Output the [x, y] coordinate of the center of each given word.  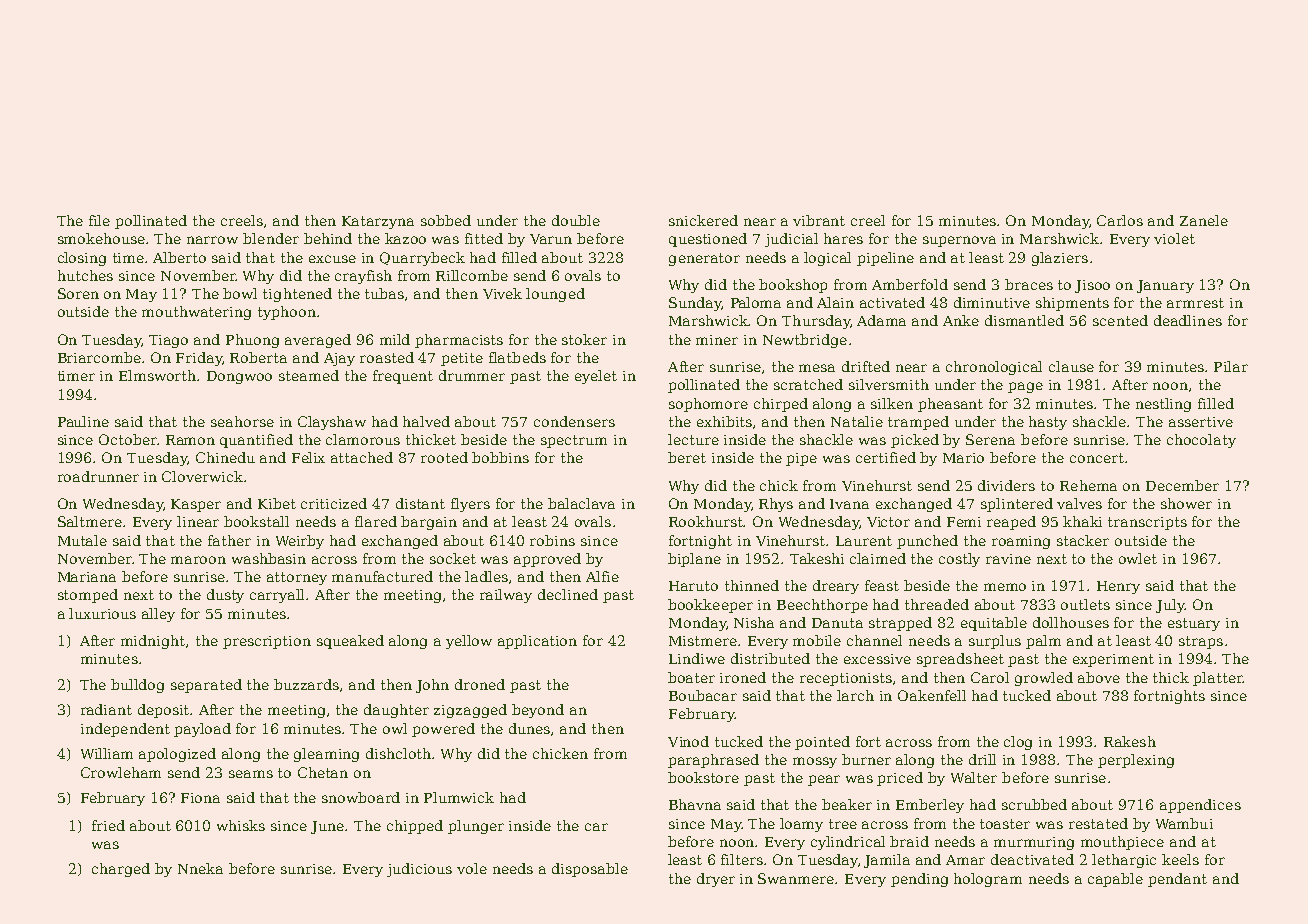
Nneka [200, 868]
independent [125, 730]
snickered [703, 220]
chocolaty [1201, 441]
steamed [309, 375]
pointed [822, 743]
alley [158, 615]
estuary [1194, 624]
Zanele [1204, 220]
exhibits [724, 421]
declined [568, 594]
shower [1186, 503]
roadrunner [98, 476]
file [99, 220]
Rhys [776, 505]
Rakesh [1130, 741]
